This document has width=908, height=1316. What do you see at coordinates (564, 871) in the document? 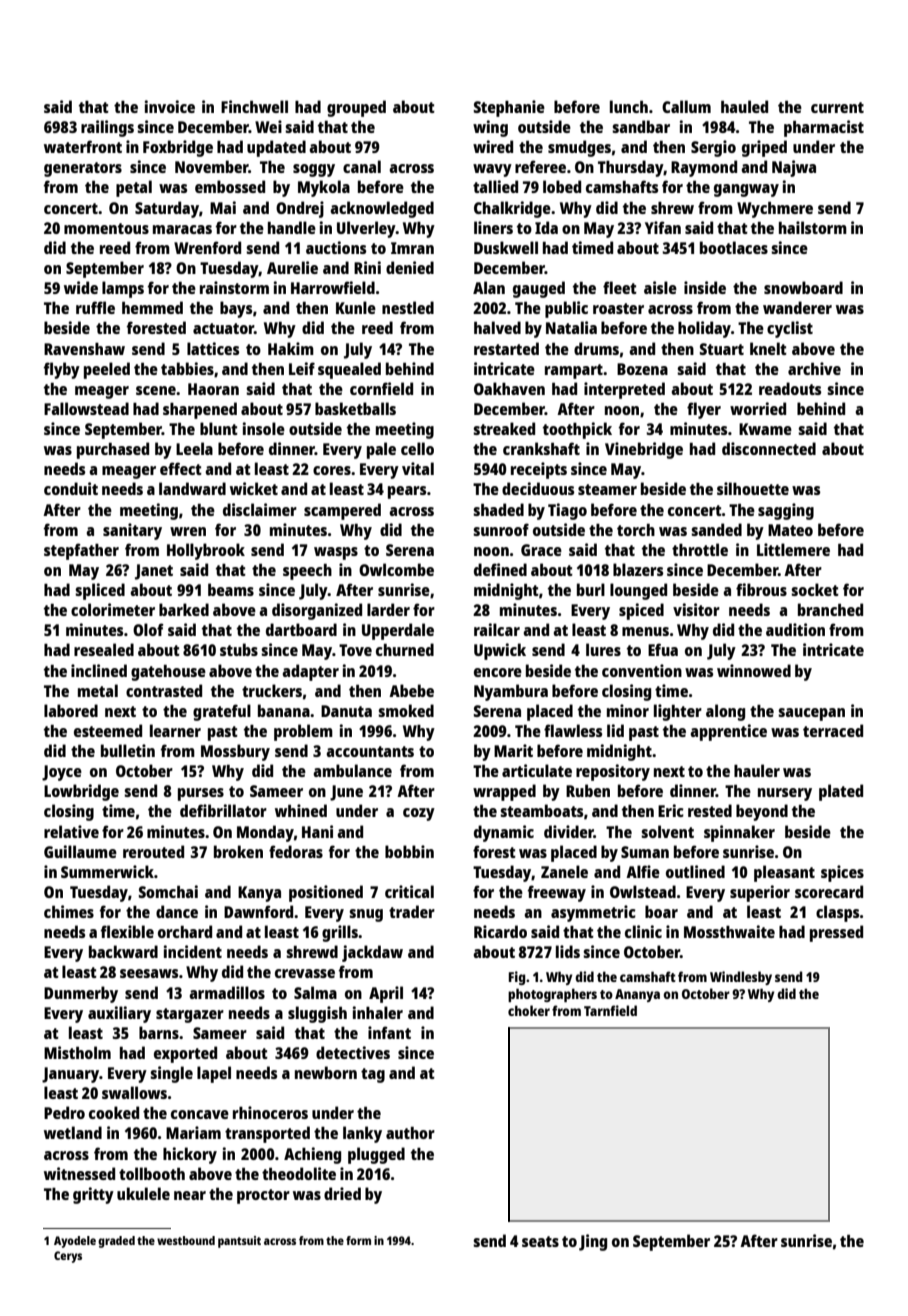
I see `Zanele` at bounding box center [564, 871].
